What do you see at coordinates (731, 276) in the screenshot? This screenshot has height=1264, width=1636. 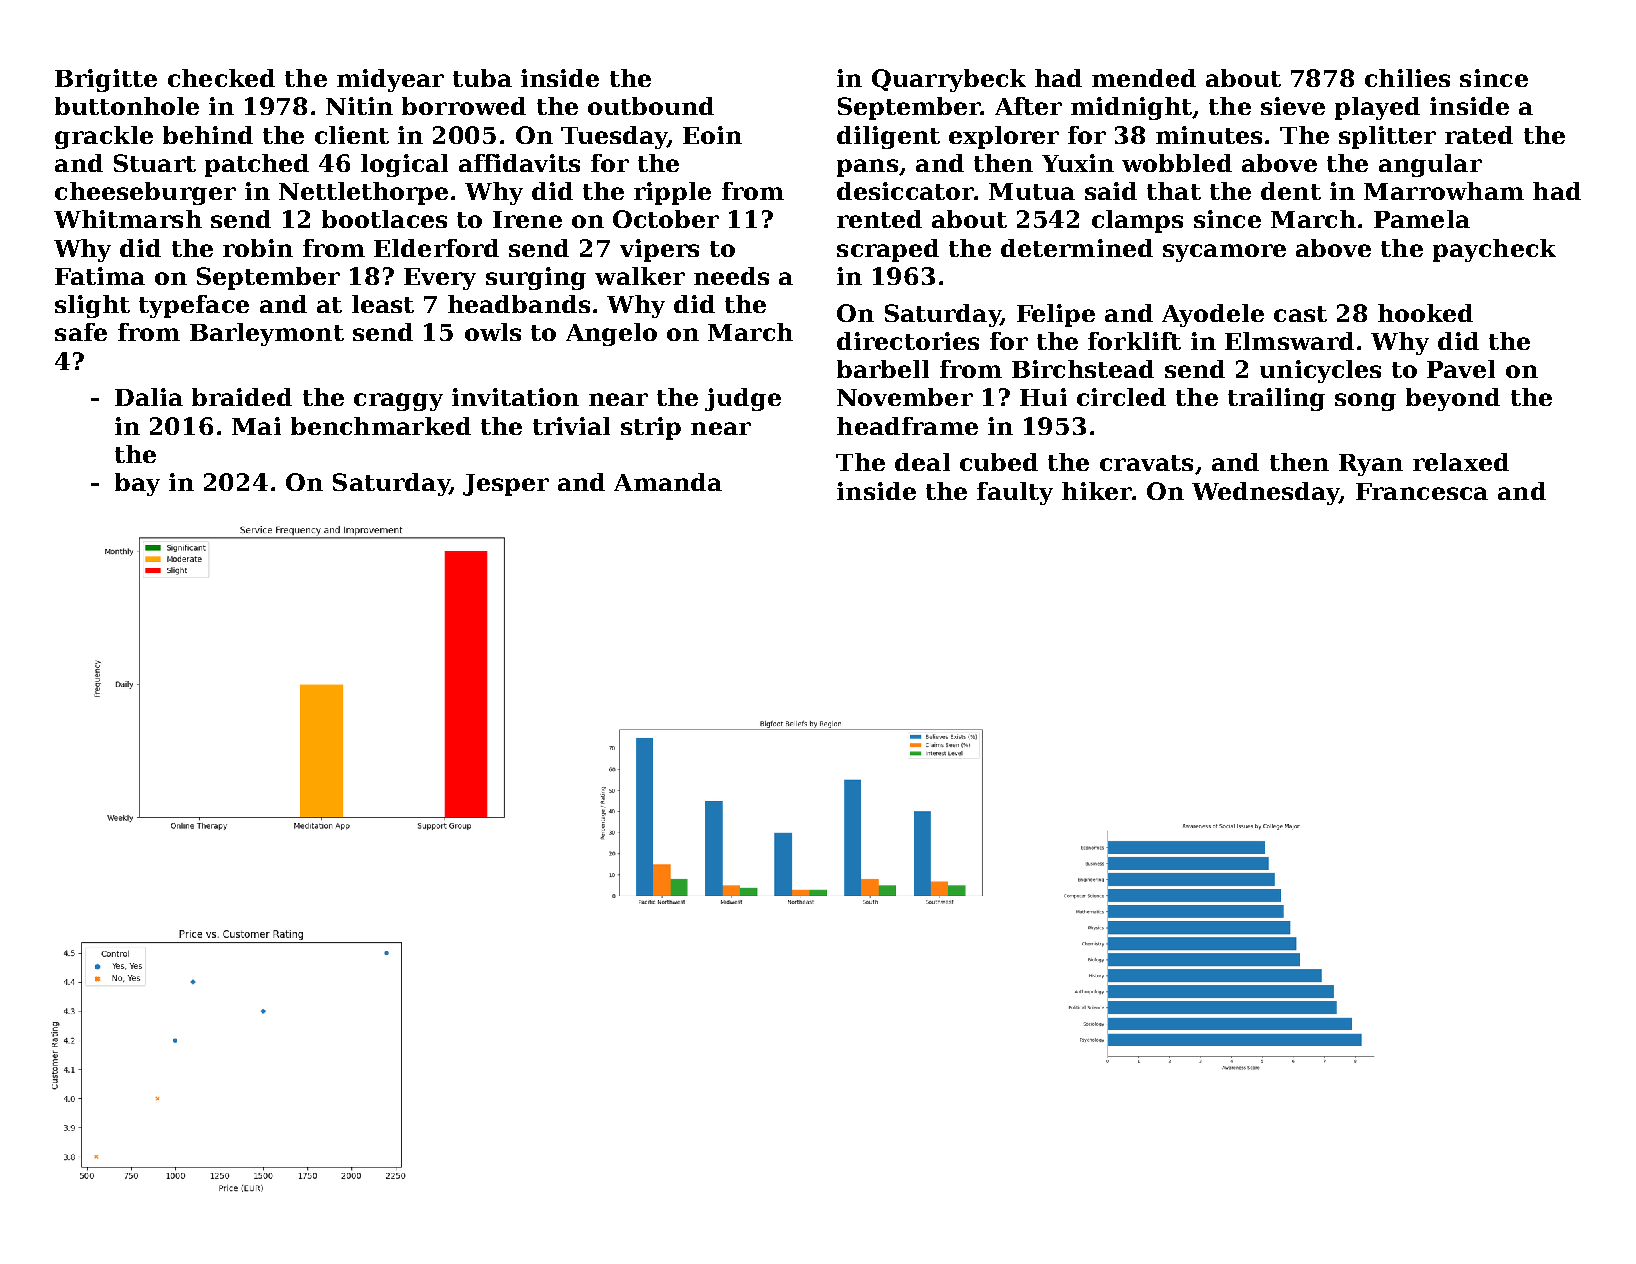 I see `needs` at bounding box center [731, 276].
